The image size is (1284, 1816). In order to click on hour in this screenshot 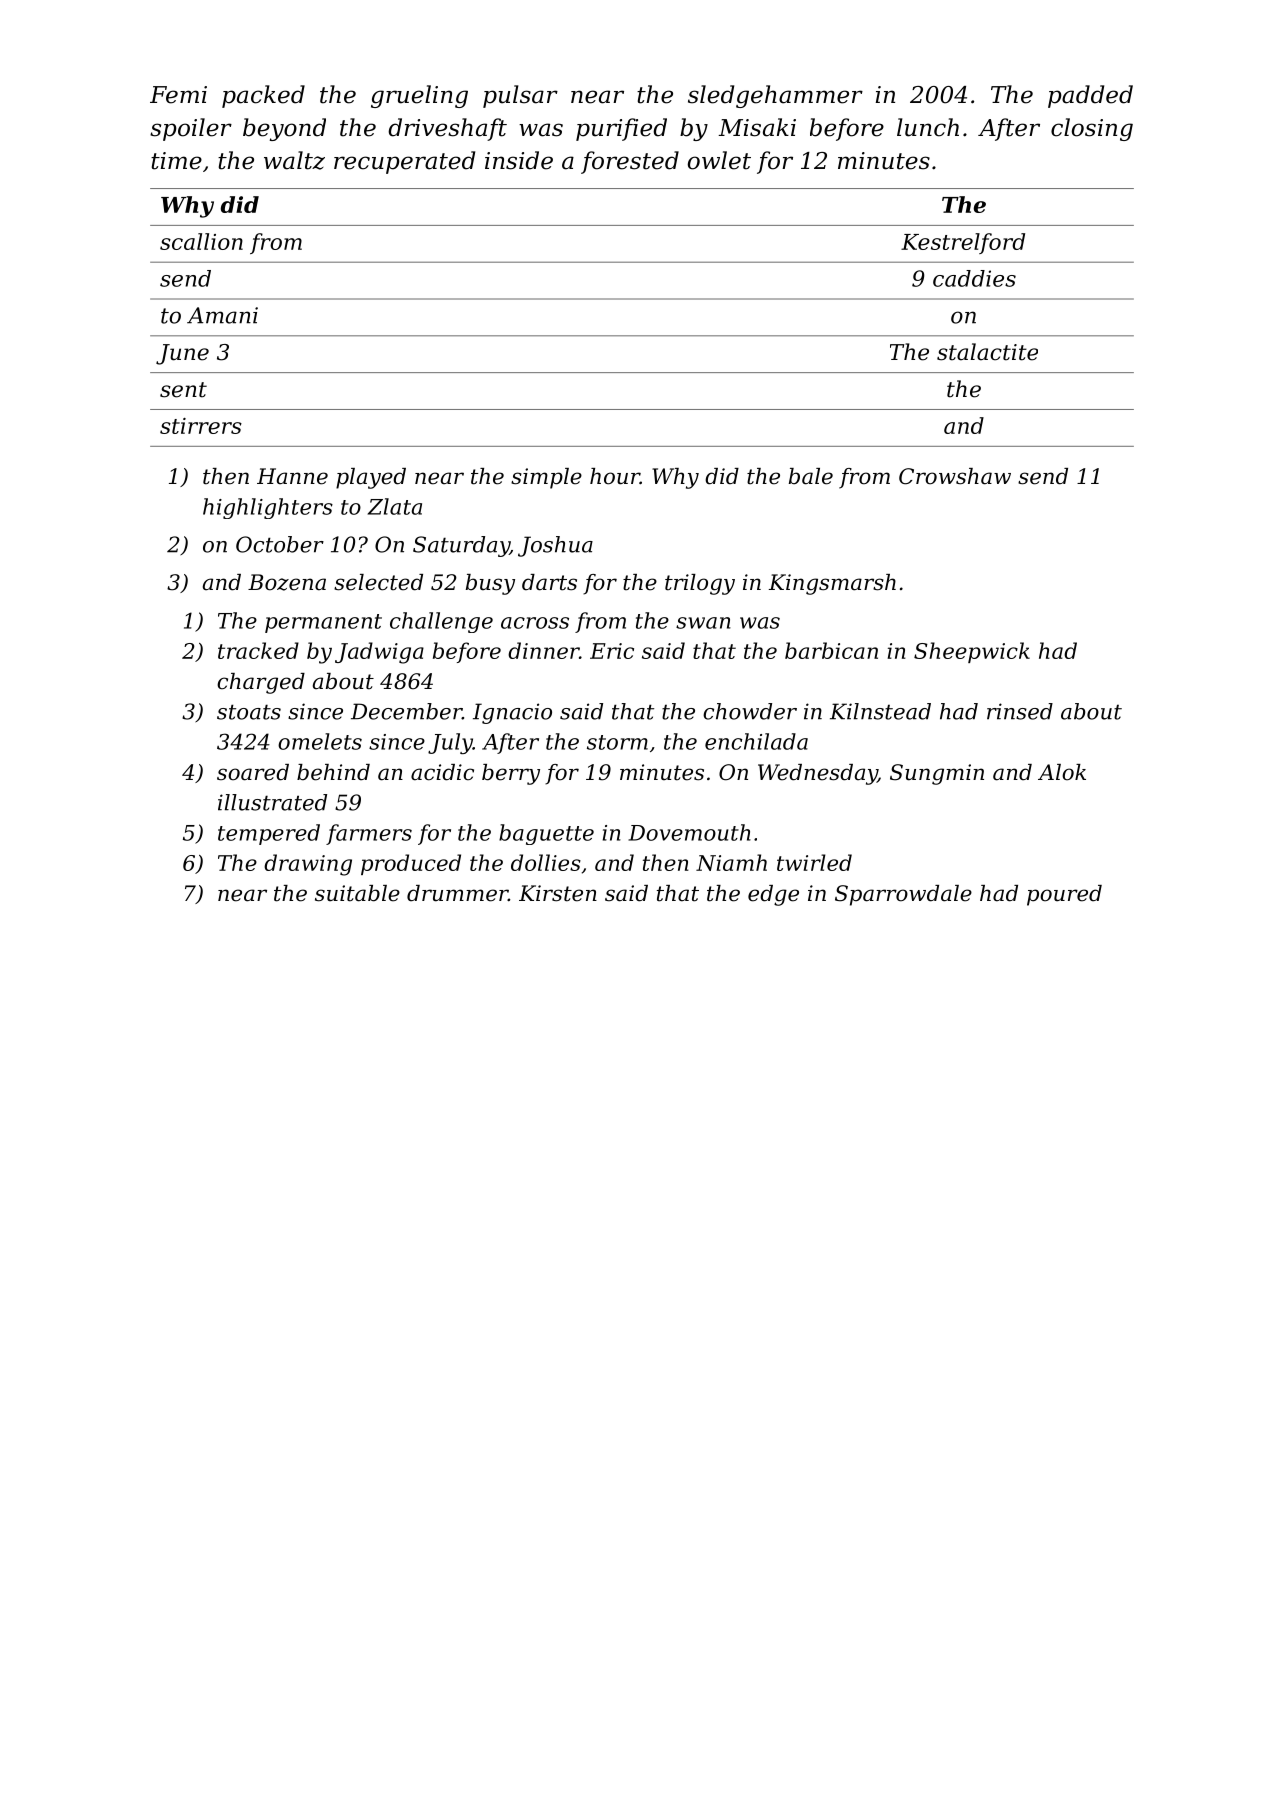, I will do `click(615, 476)`.
